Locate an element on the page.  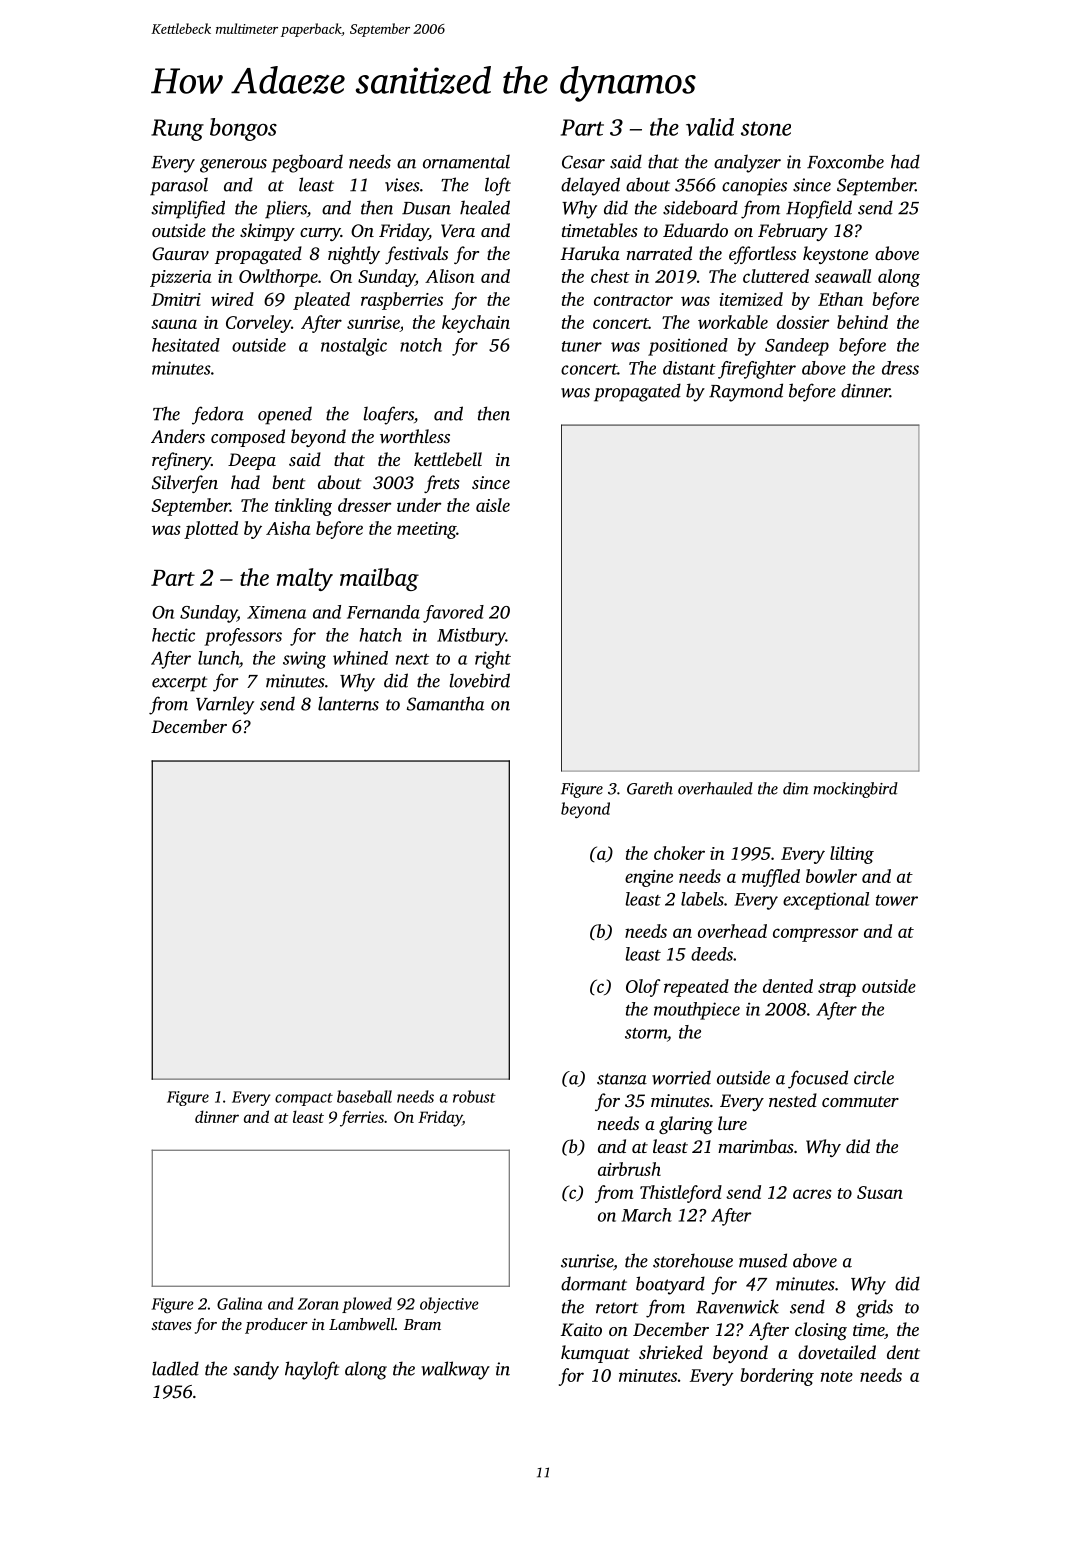
ladled is located at coordinates (175, 1368).
